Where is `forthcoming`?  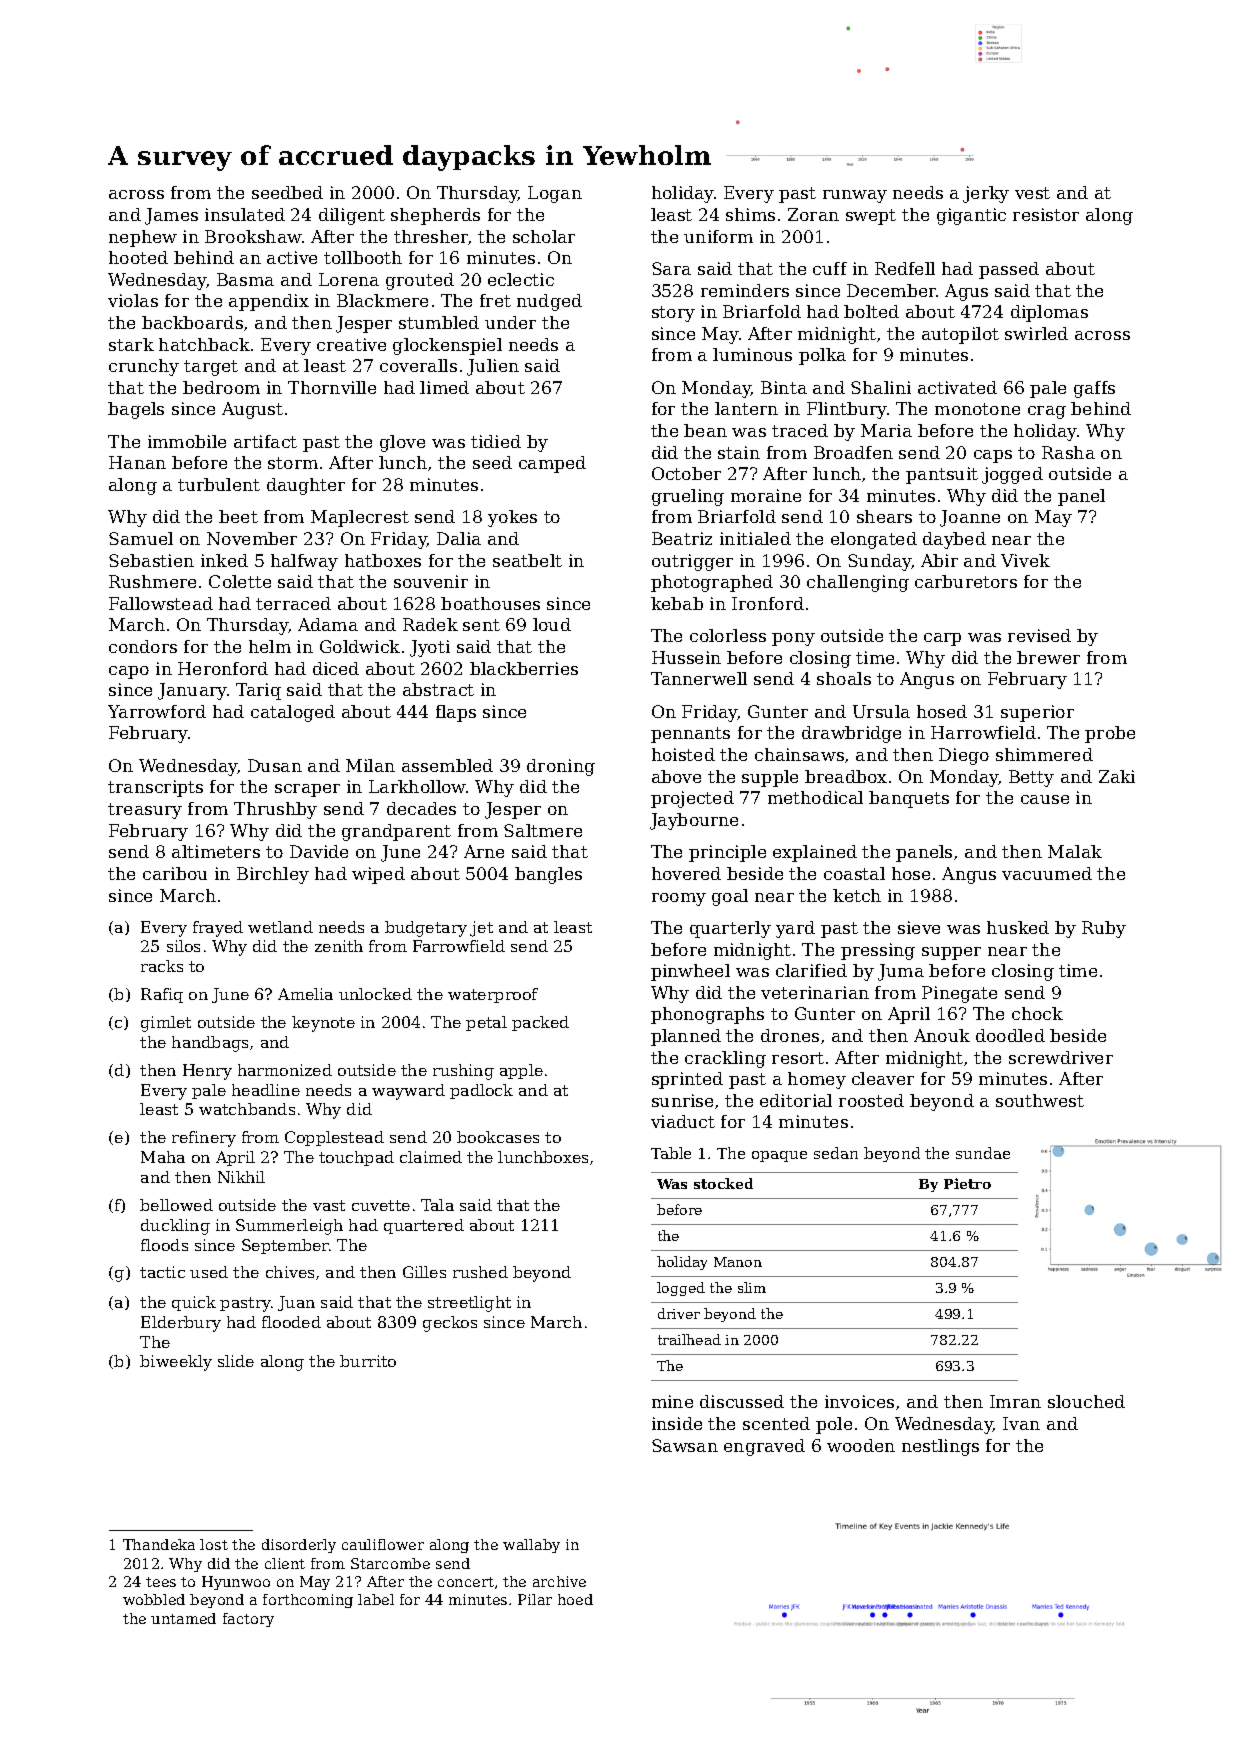
forthcoming is located at coordinates (308, 1601).
